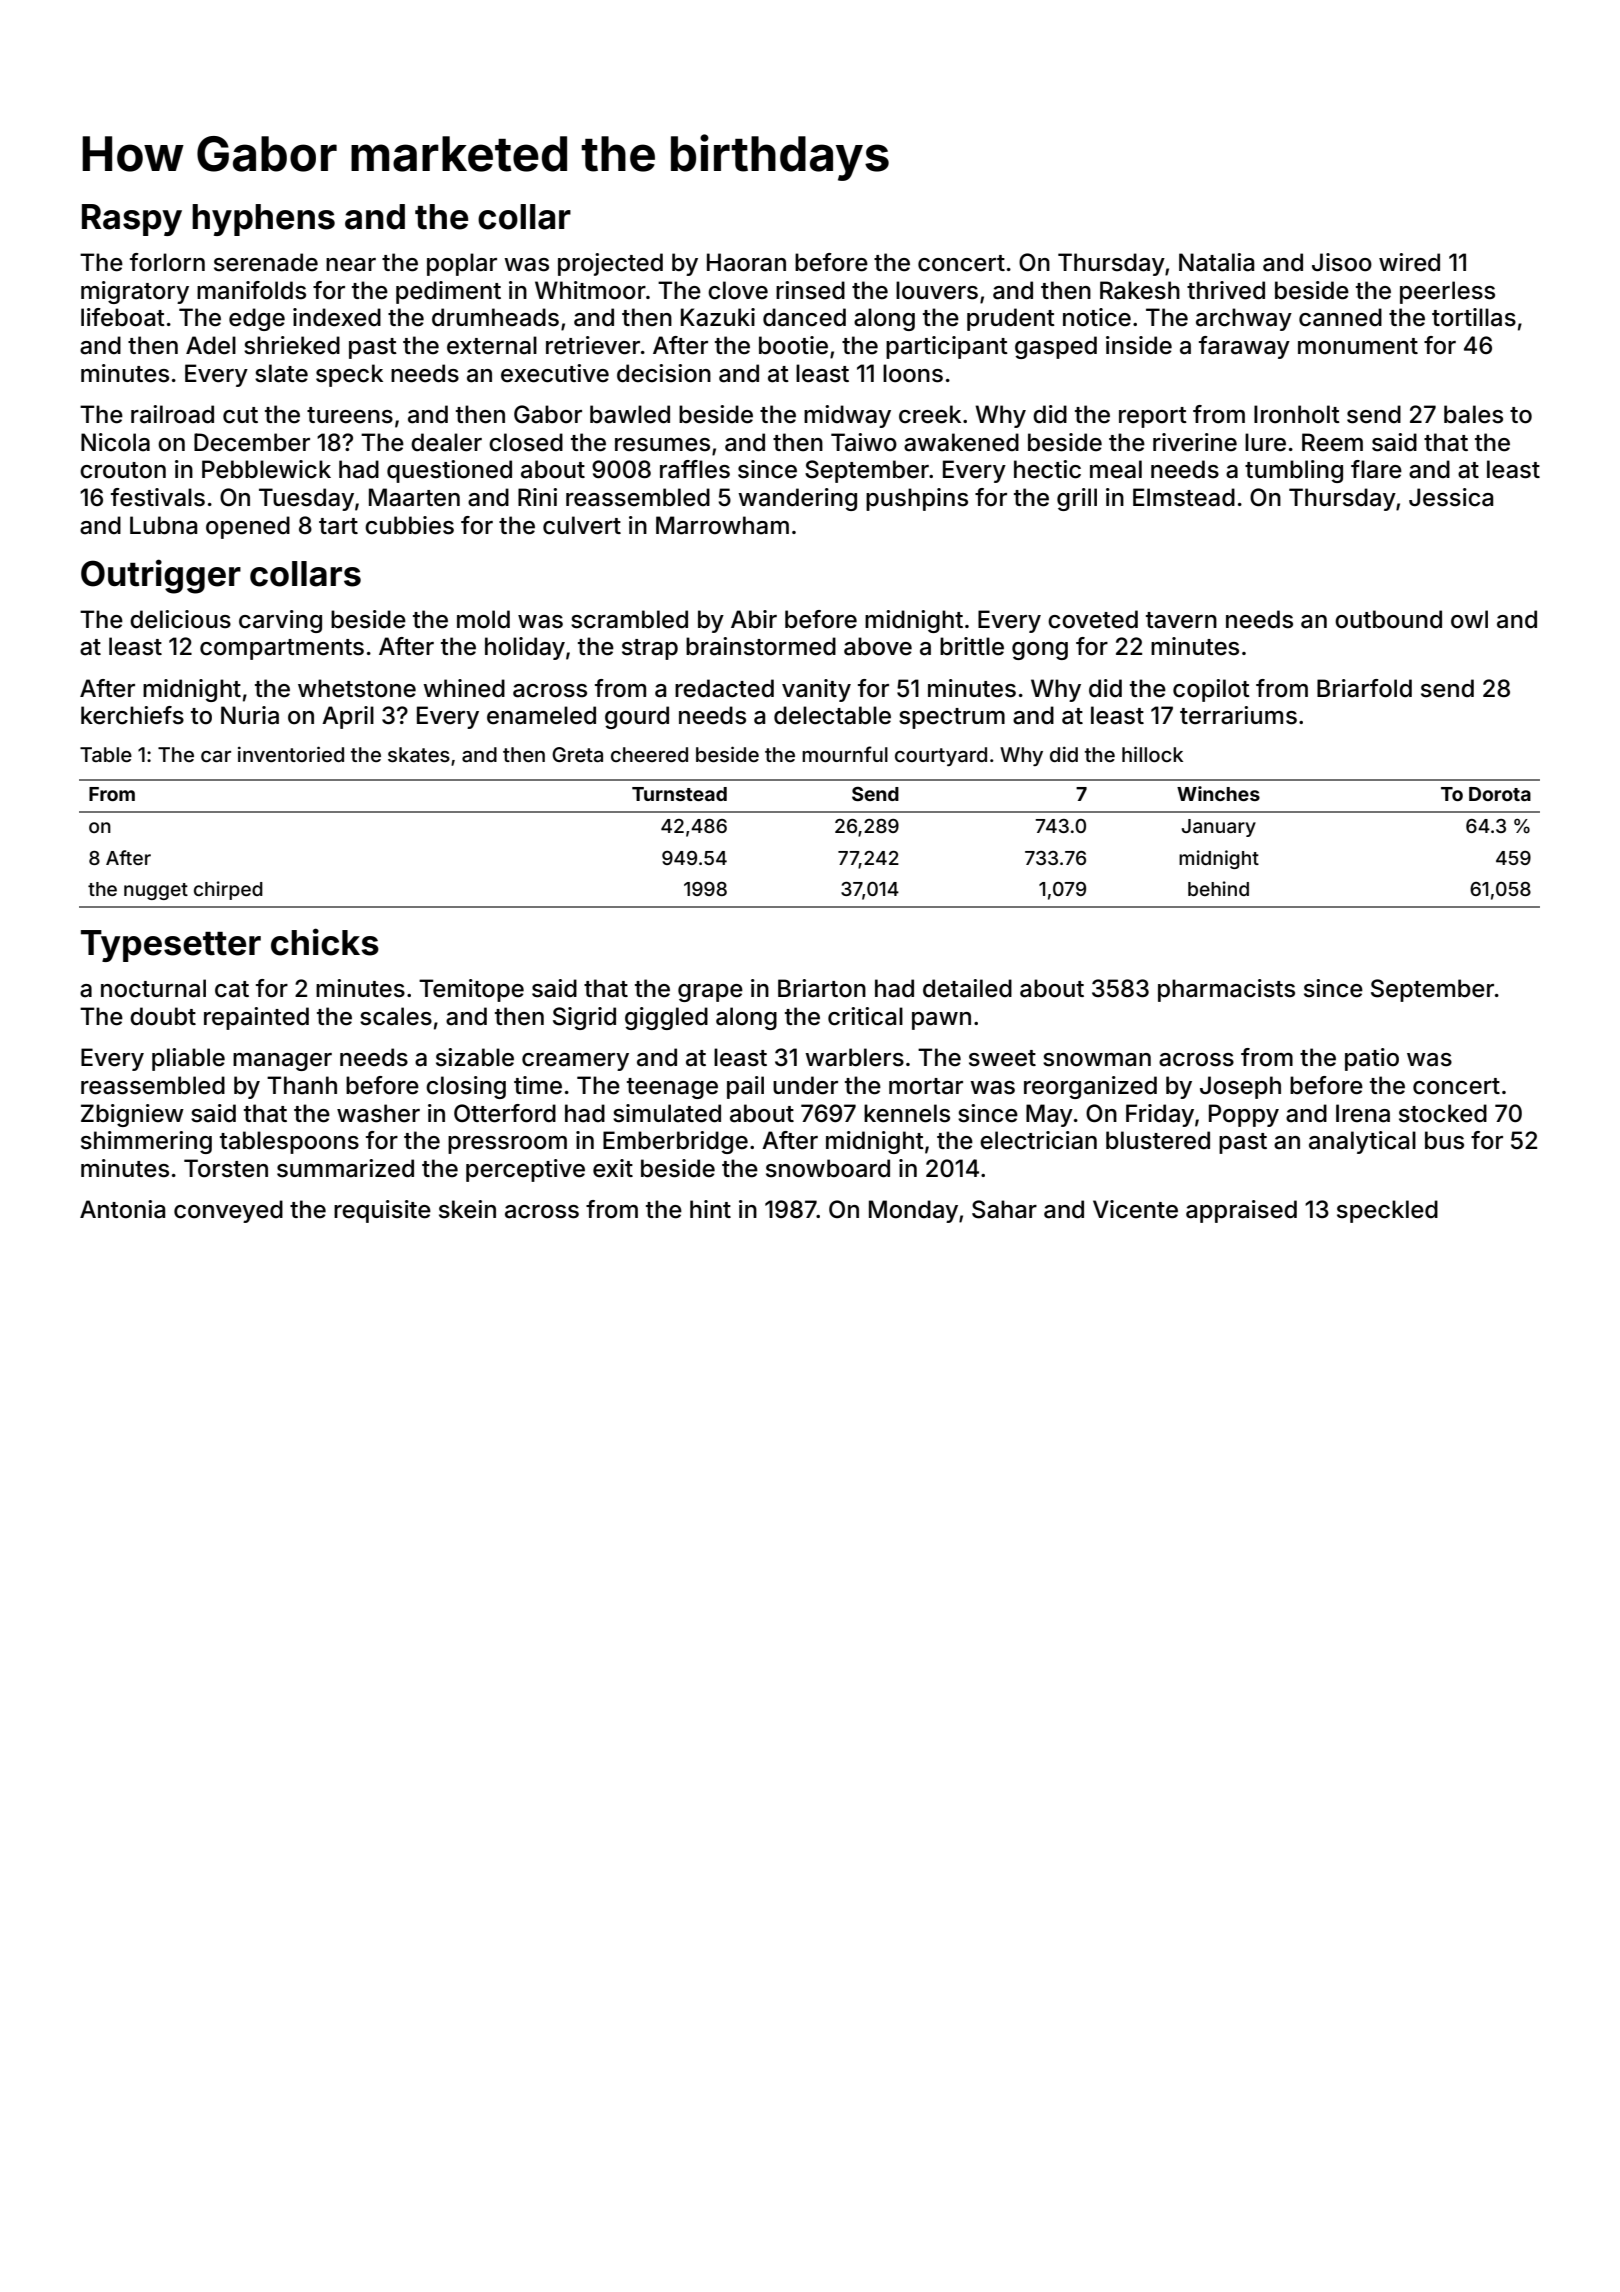 Image resolution: width=1620 pixels, height=2292 pixels. I want to click on Haoran, so click(746, 262).
